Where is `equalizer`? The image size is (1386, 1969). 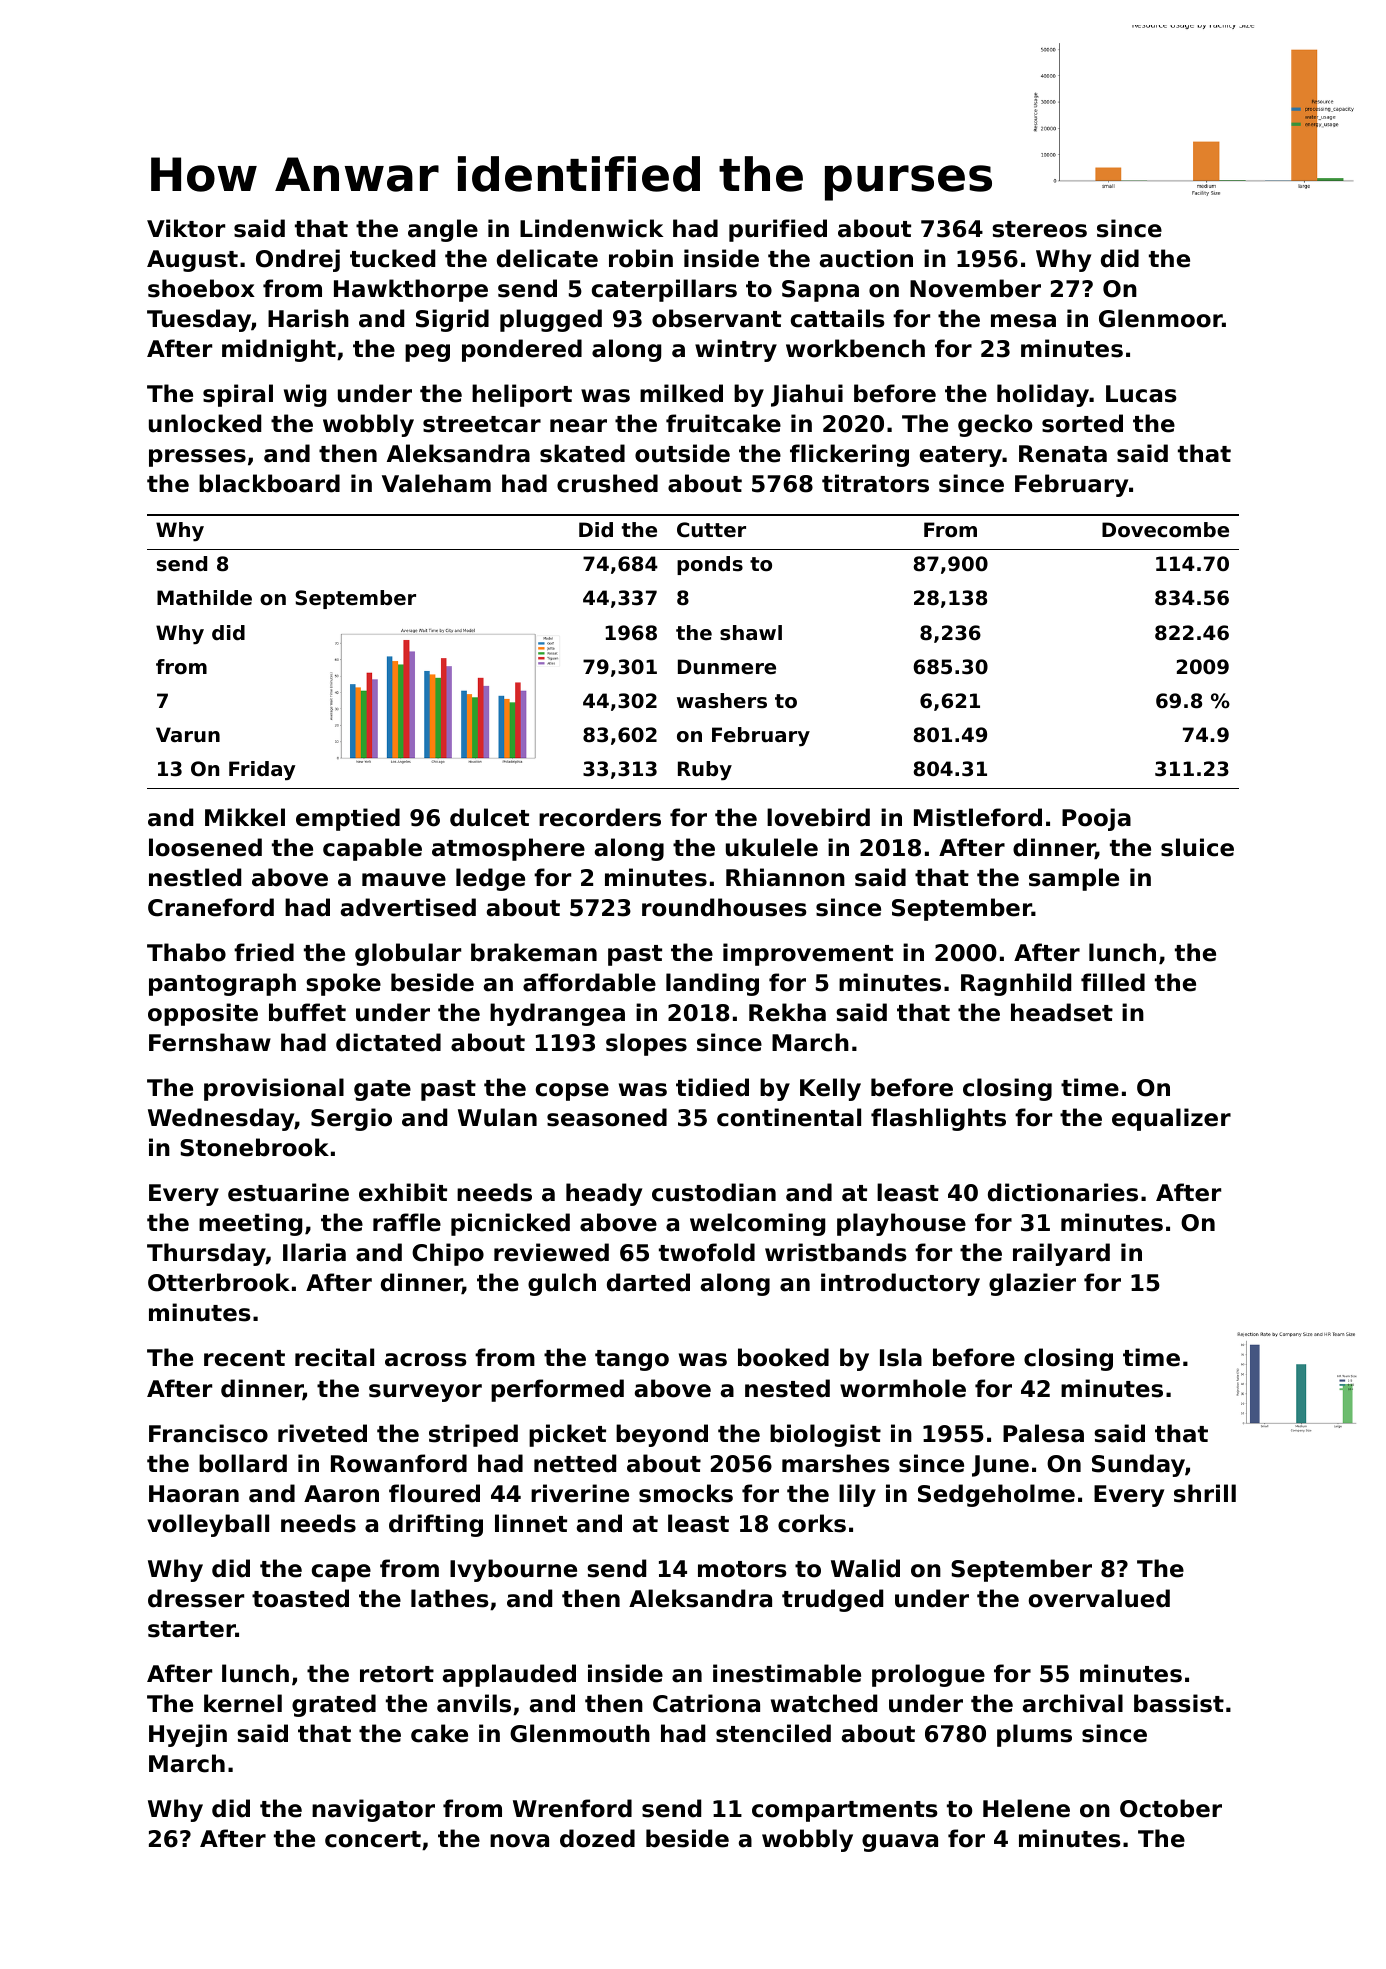 equalizer is located at coordinates (1171, 1119).
